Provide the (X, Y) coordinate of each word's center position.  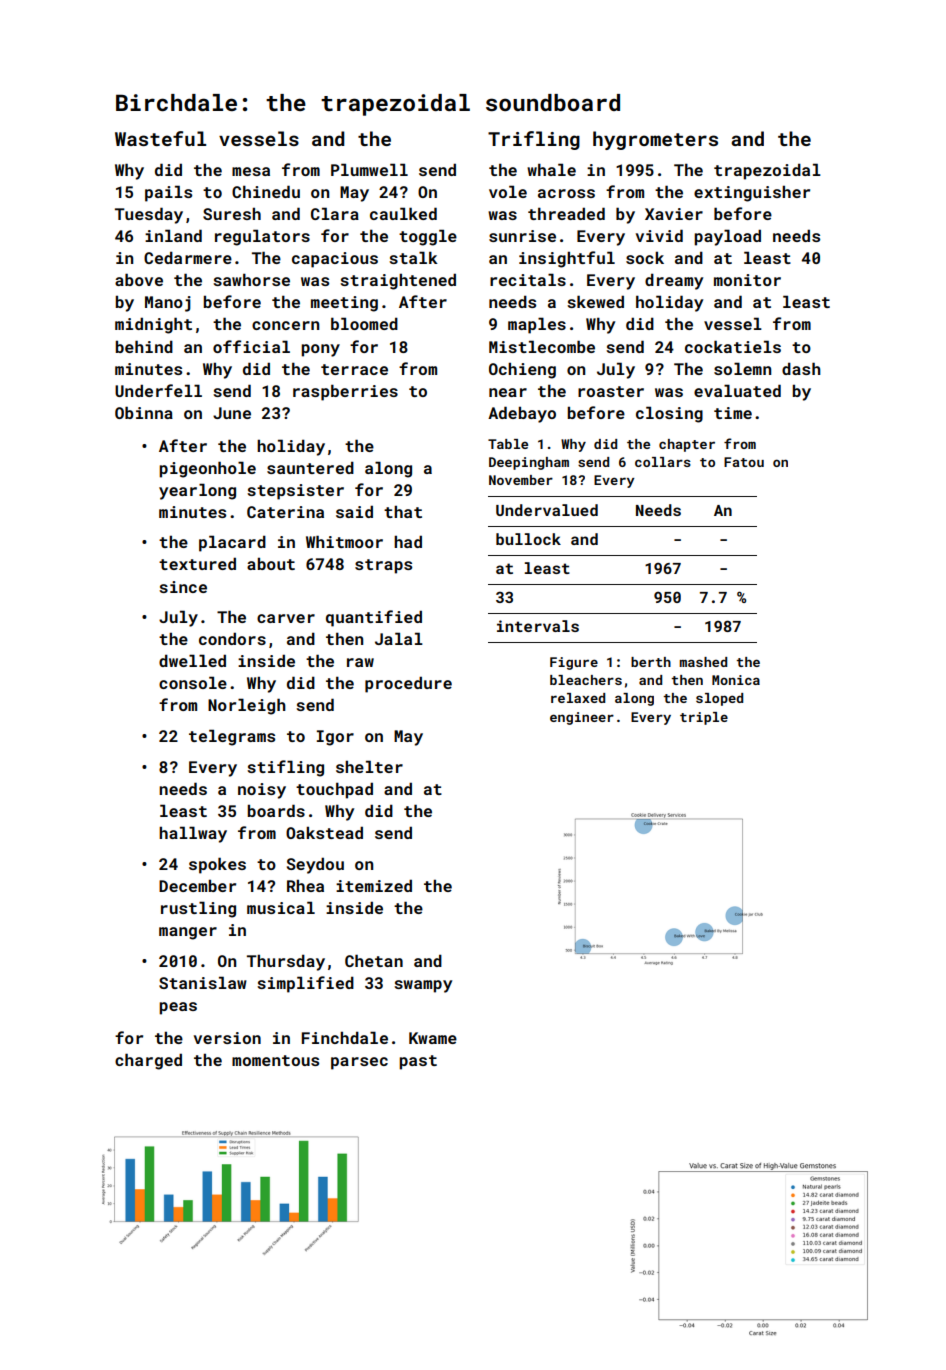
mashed (703, 662)
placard (232, 543)
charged (148, 1061)
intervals (538, 626)
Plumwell (369, 169)
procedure (408, 684)
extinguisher (752, 193)
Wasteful (160, 138)
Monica (736, 680)
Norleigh (247, 706)
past (418, 1062)
